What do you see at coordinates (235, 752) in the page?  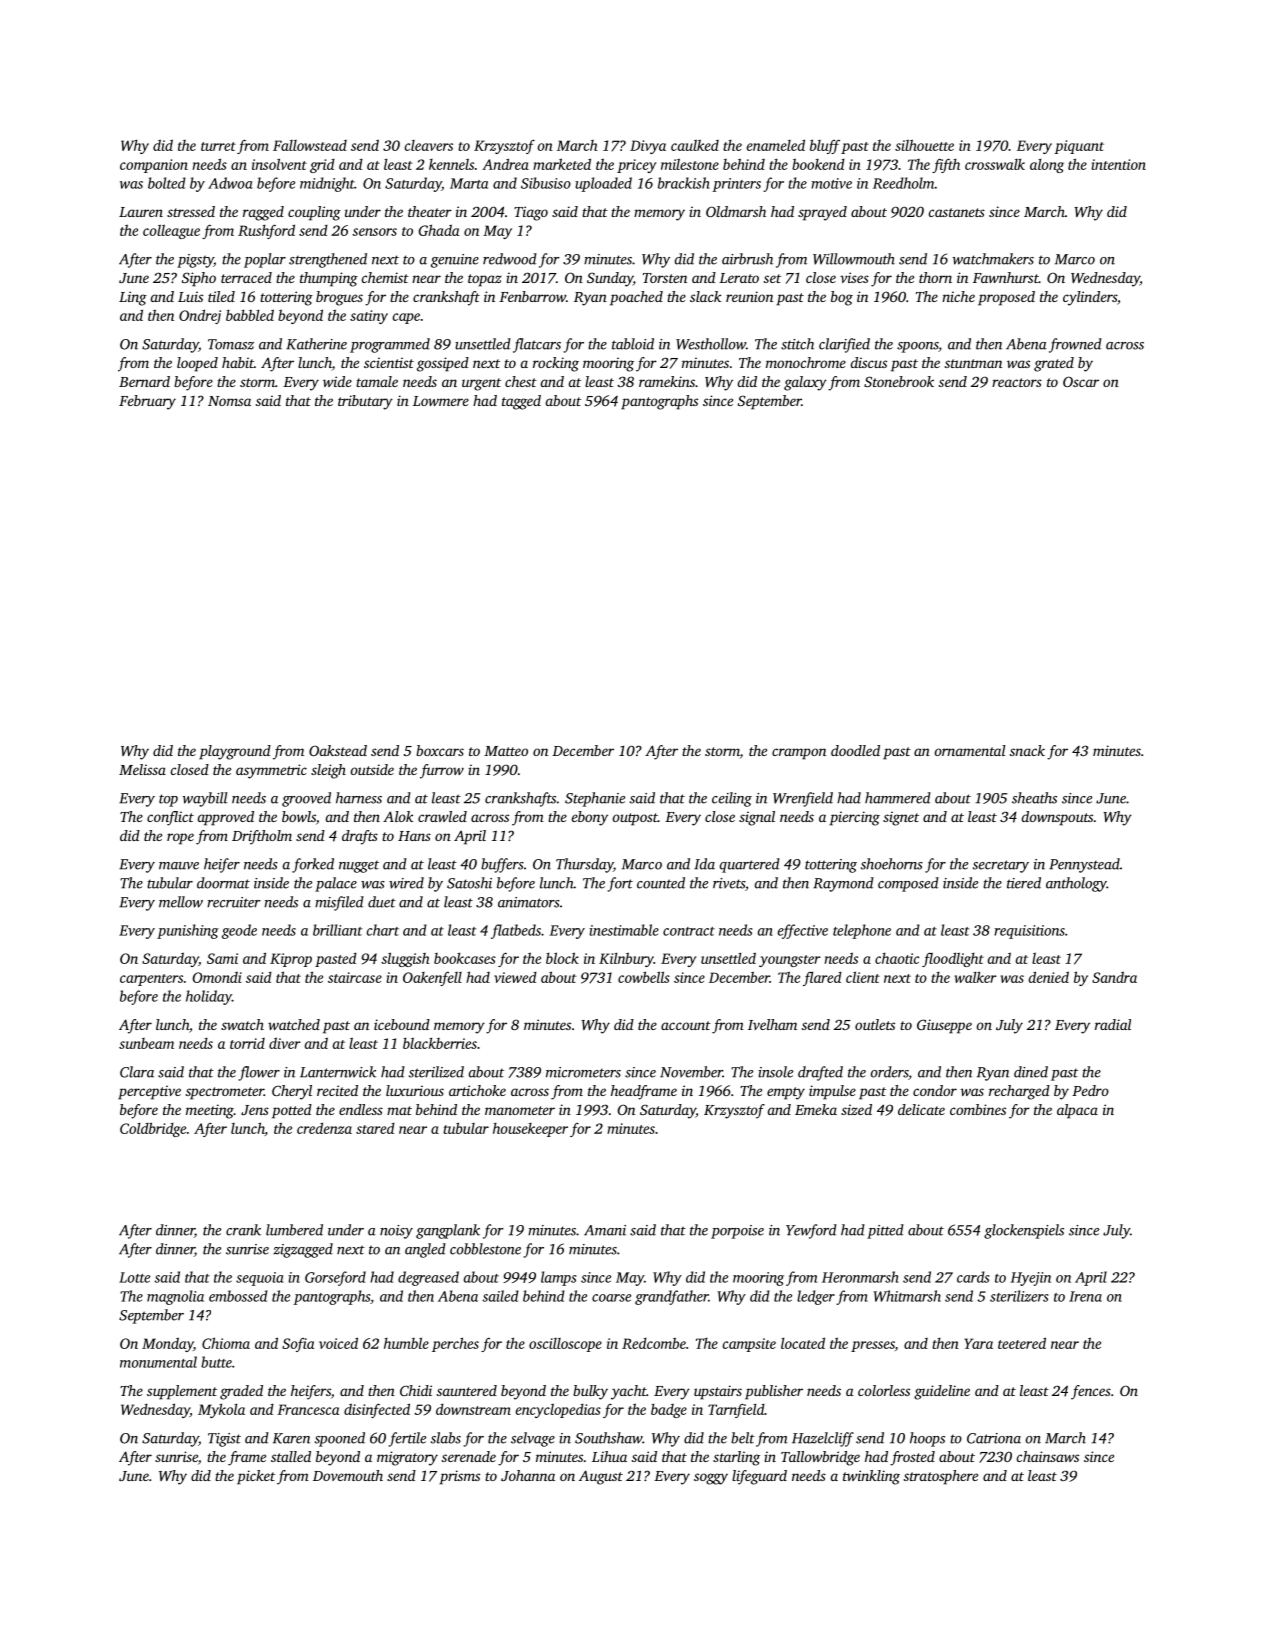 I see `playground` at bounding box center [235, 752].
